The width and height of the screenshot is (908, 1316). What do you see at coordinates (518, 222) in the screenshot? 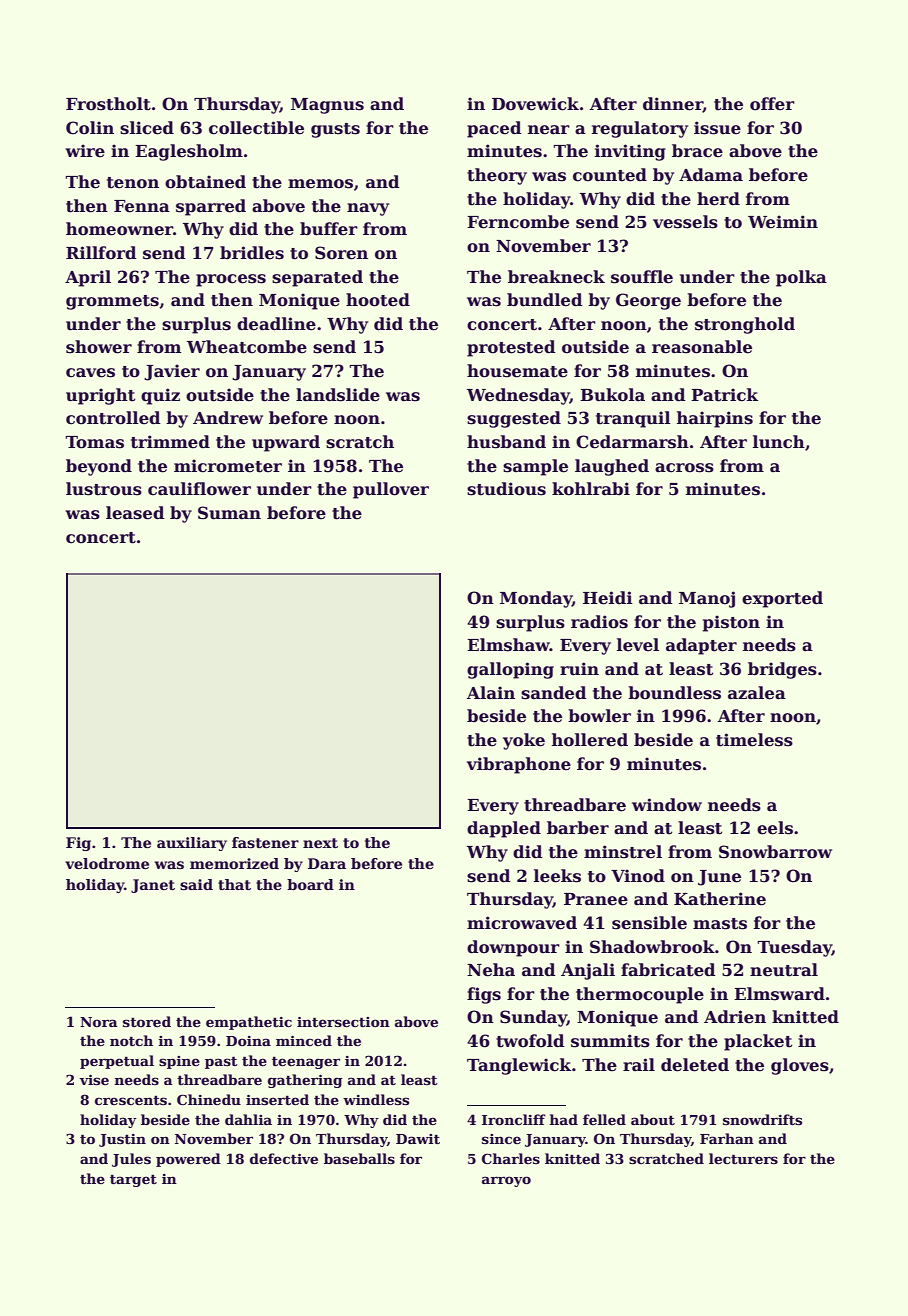
I see `Ferncombe` at bounding box center [518, 222].
